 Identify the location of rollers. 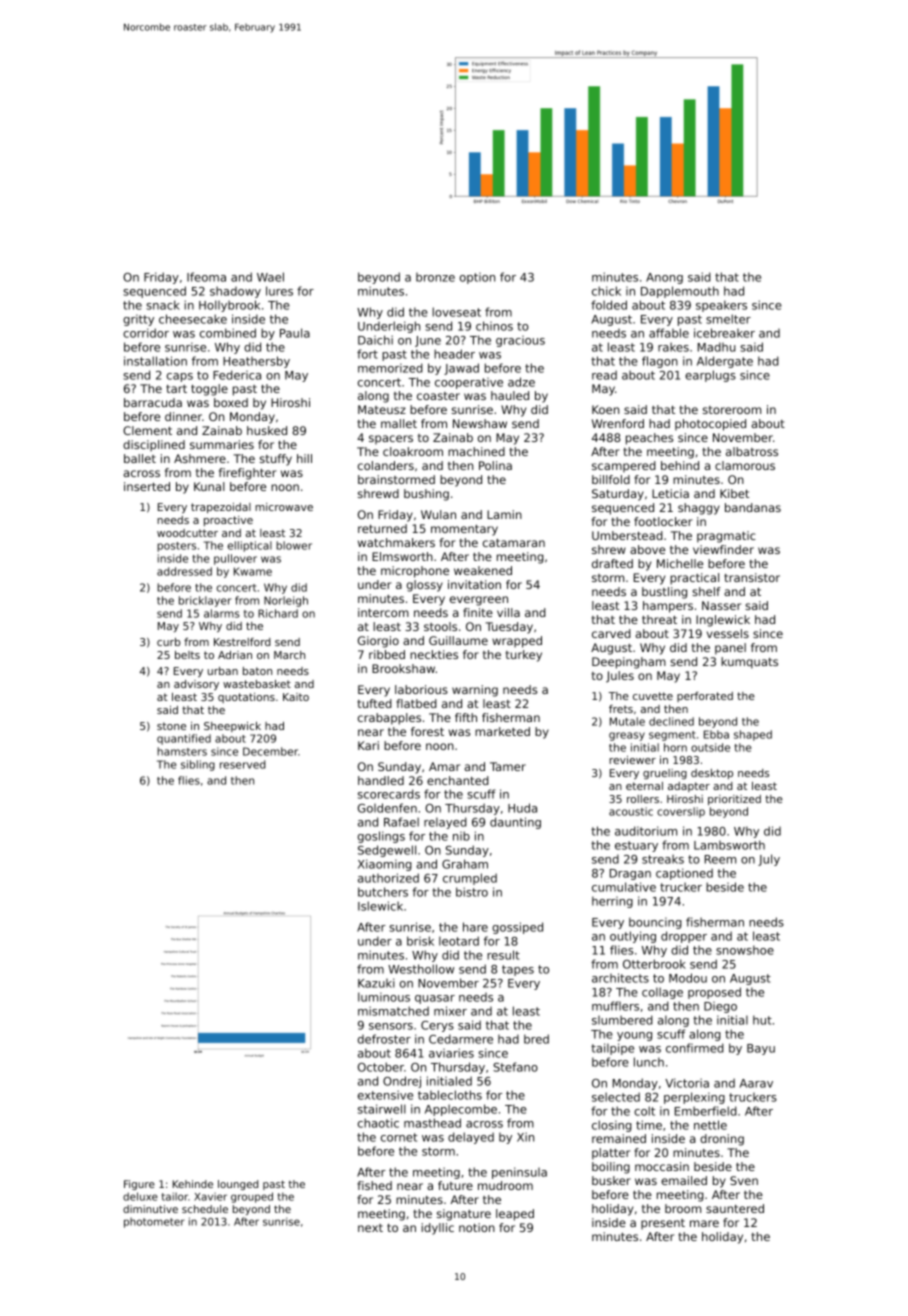
(643, 799).
